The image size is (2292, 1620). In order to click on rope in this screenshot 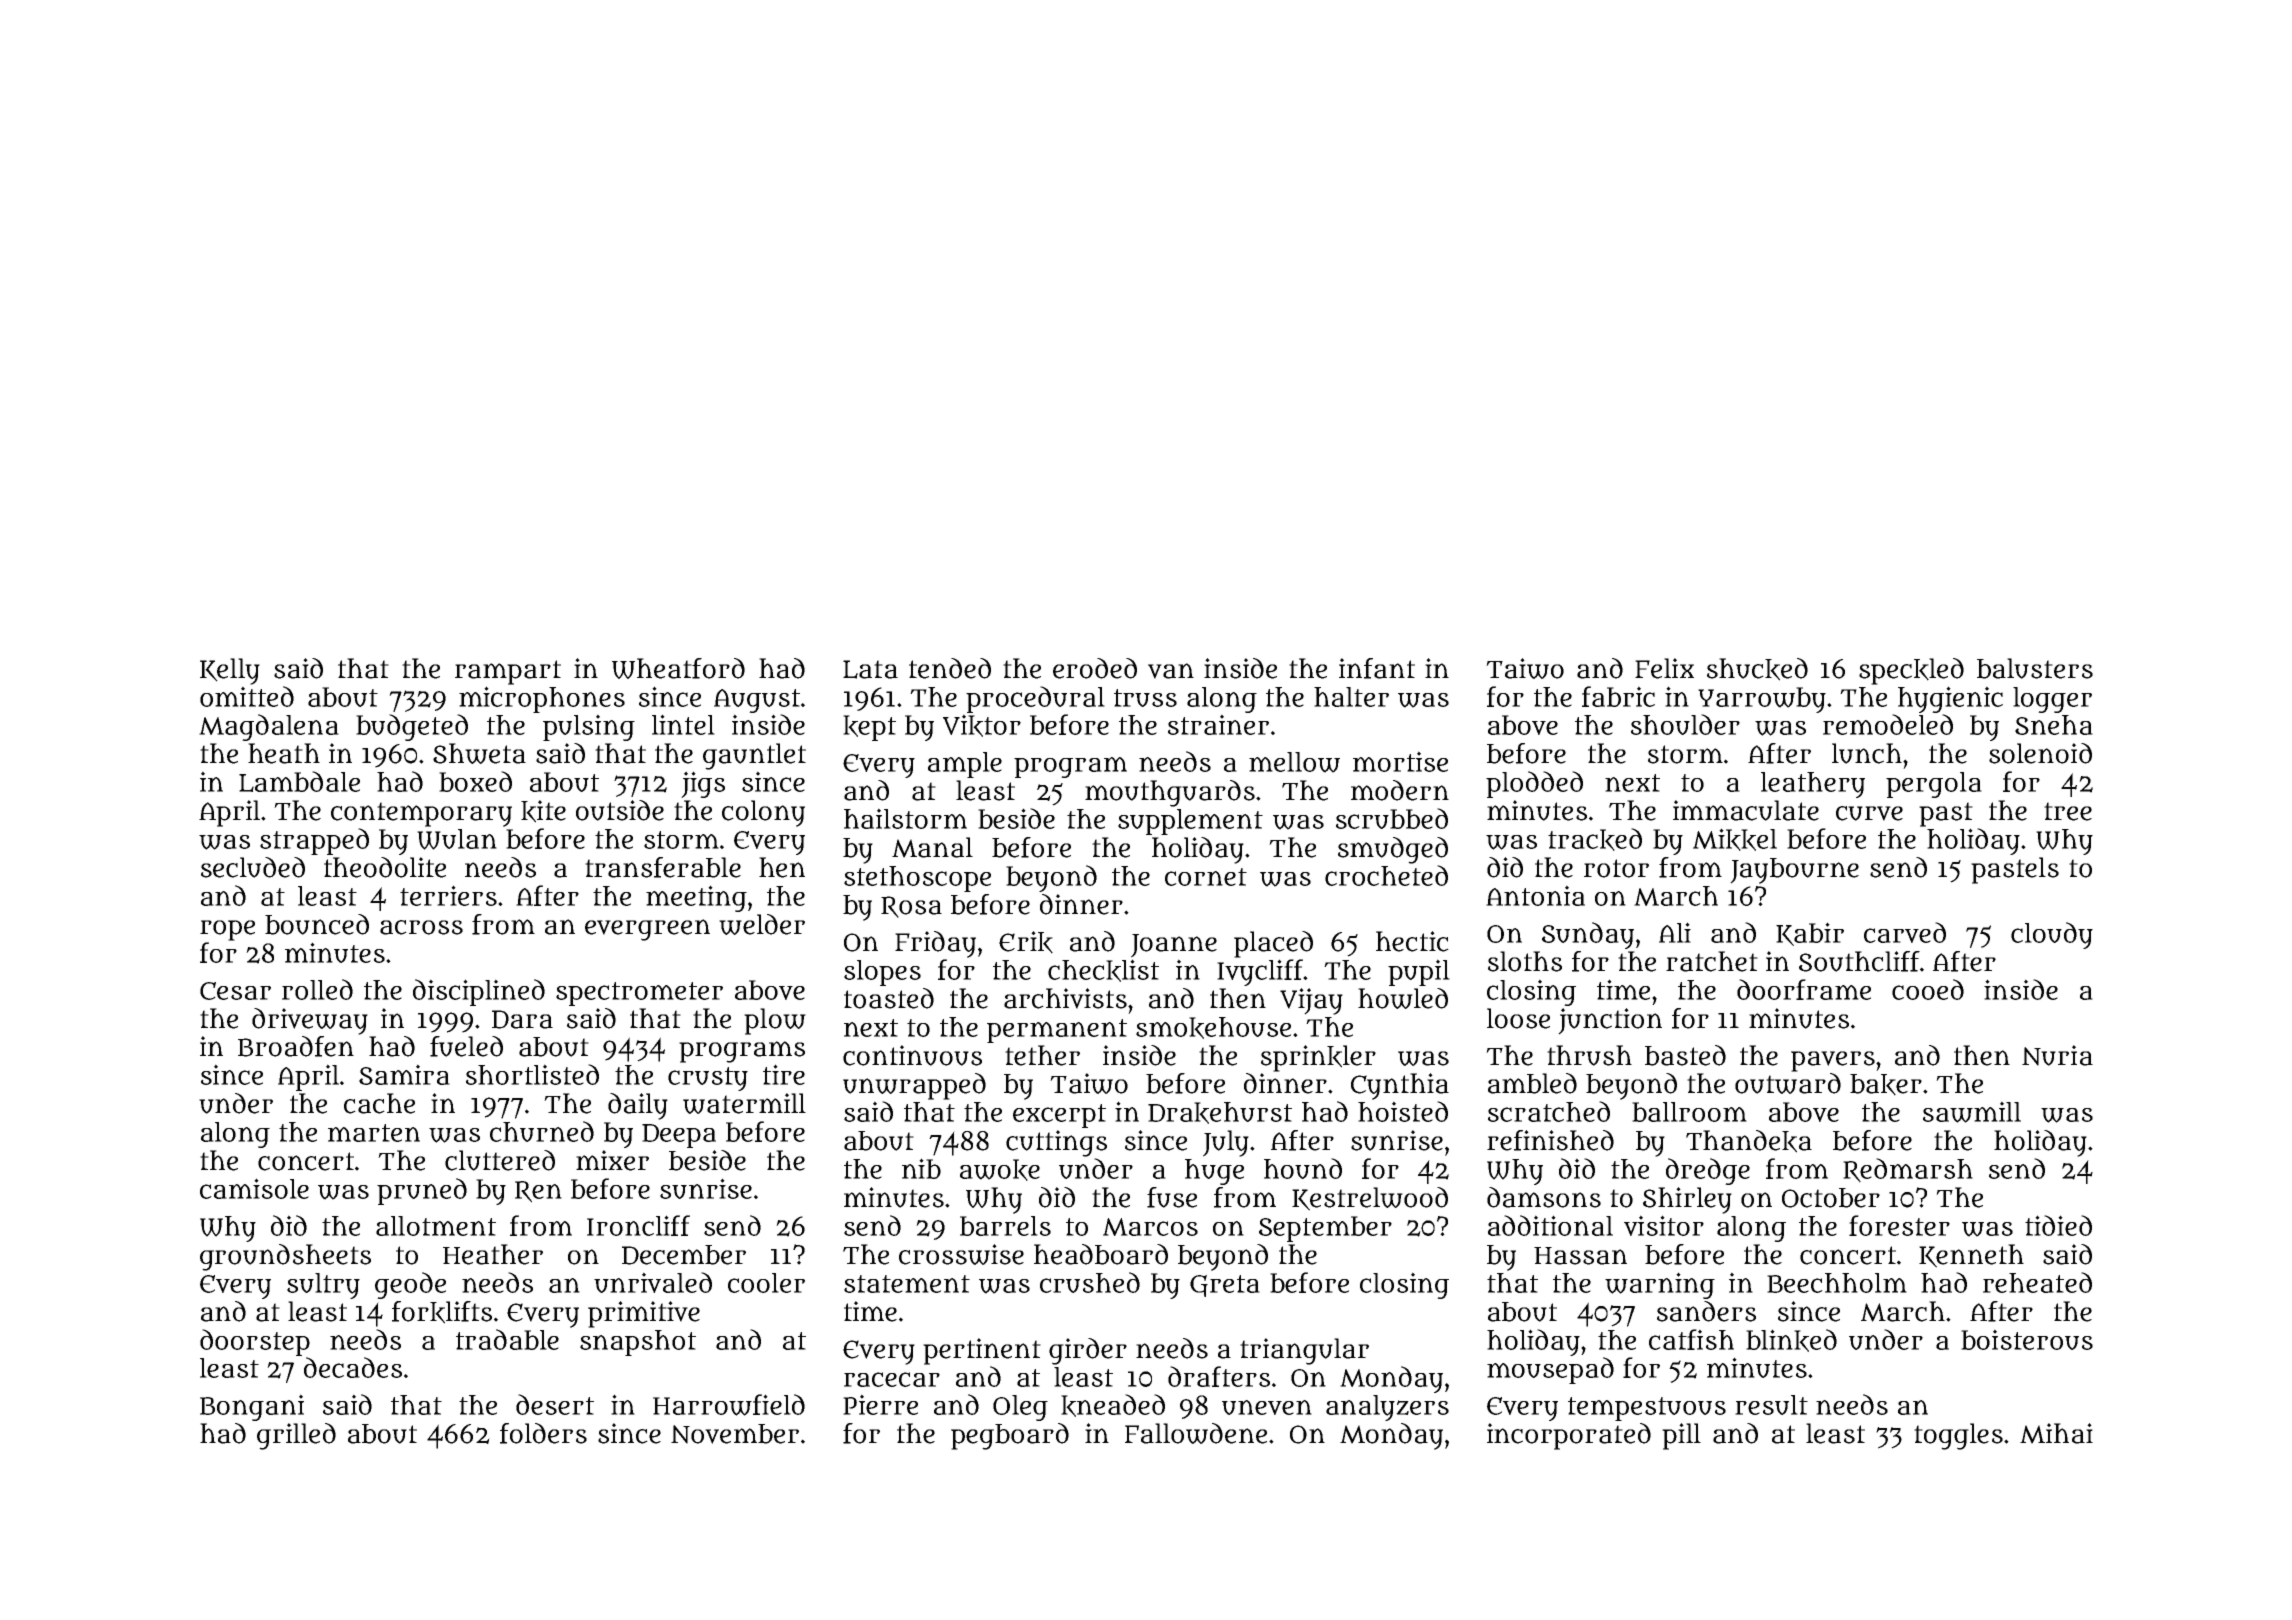, I will do `click(227, 930)`.
